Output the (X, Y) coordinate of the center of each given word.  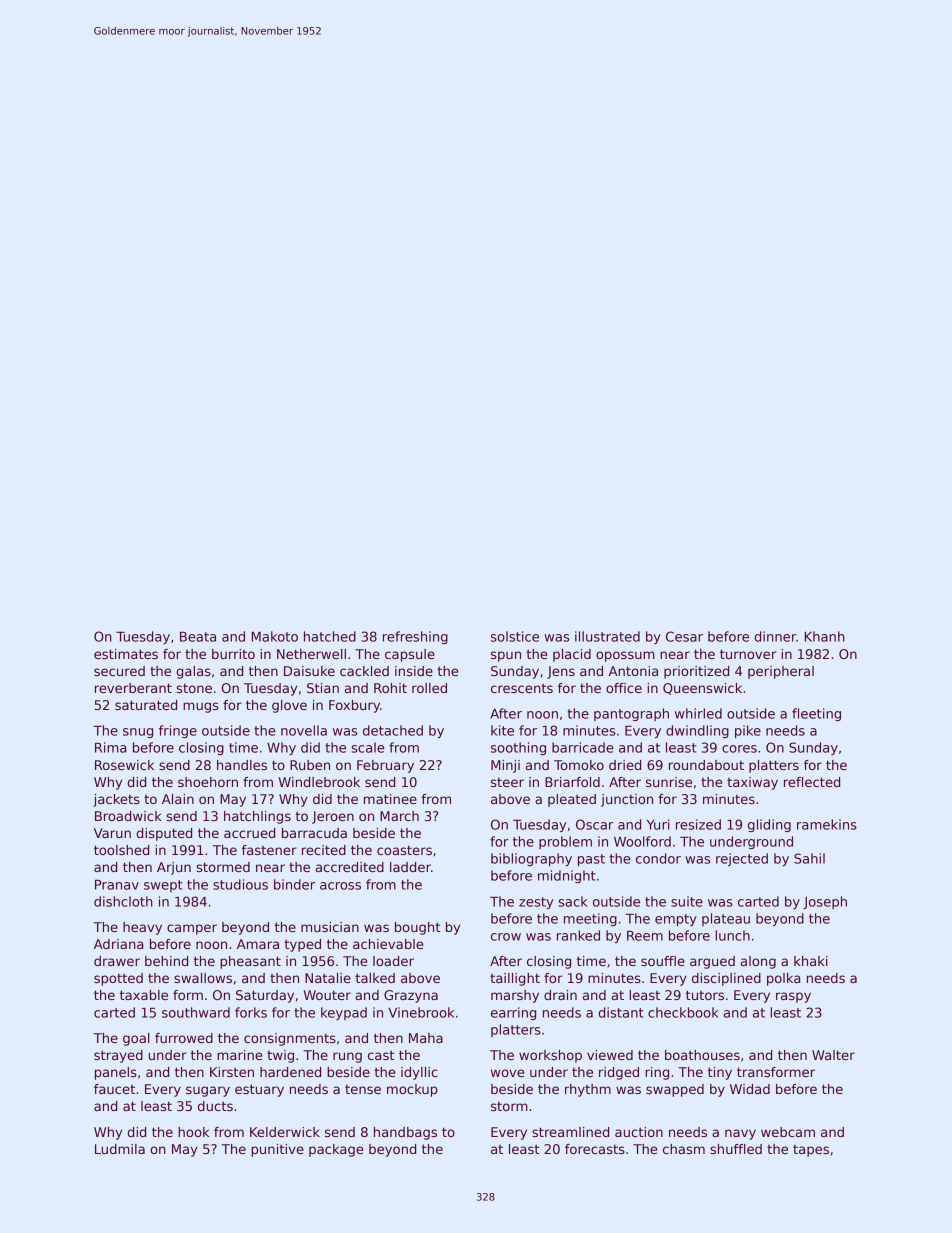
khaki (811, 961)
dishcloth (123, 901)
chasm (684, 1149)
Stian (323, 688)
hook (193, 1132)
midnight (567, 876)
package (336, 1150)
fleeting (816, 714)
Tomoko (579, 765)
